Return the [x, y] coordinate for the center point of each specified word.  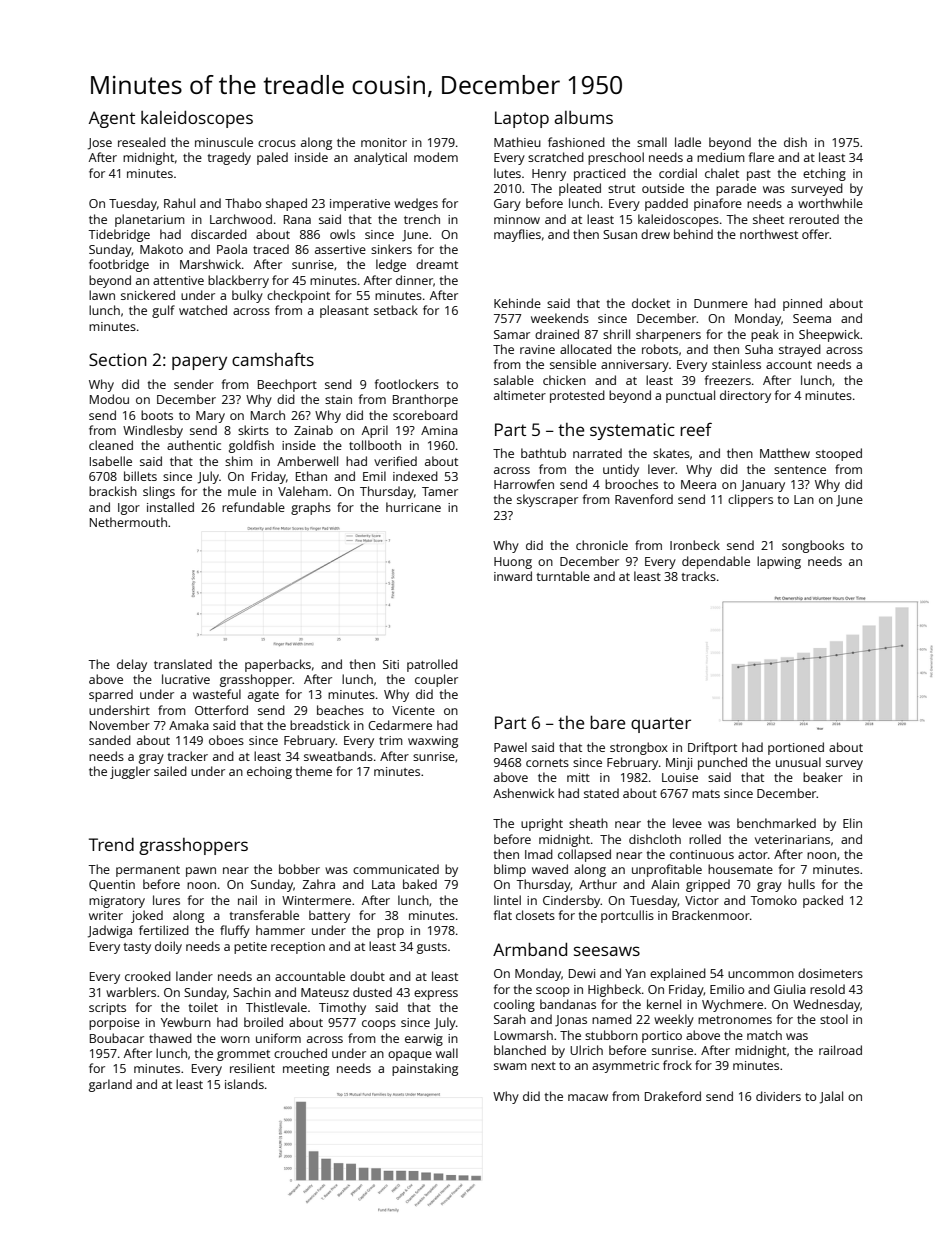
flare [761, 157]
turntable [563, 576]
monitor [384, 142]
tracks [699, 576]
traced [271, 249]
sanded [110, 740]
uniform [278, 1038]
